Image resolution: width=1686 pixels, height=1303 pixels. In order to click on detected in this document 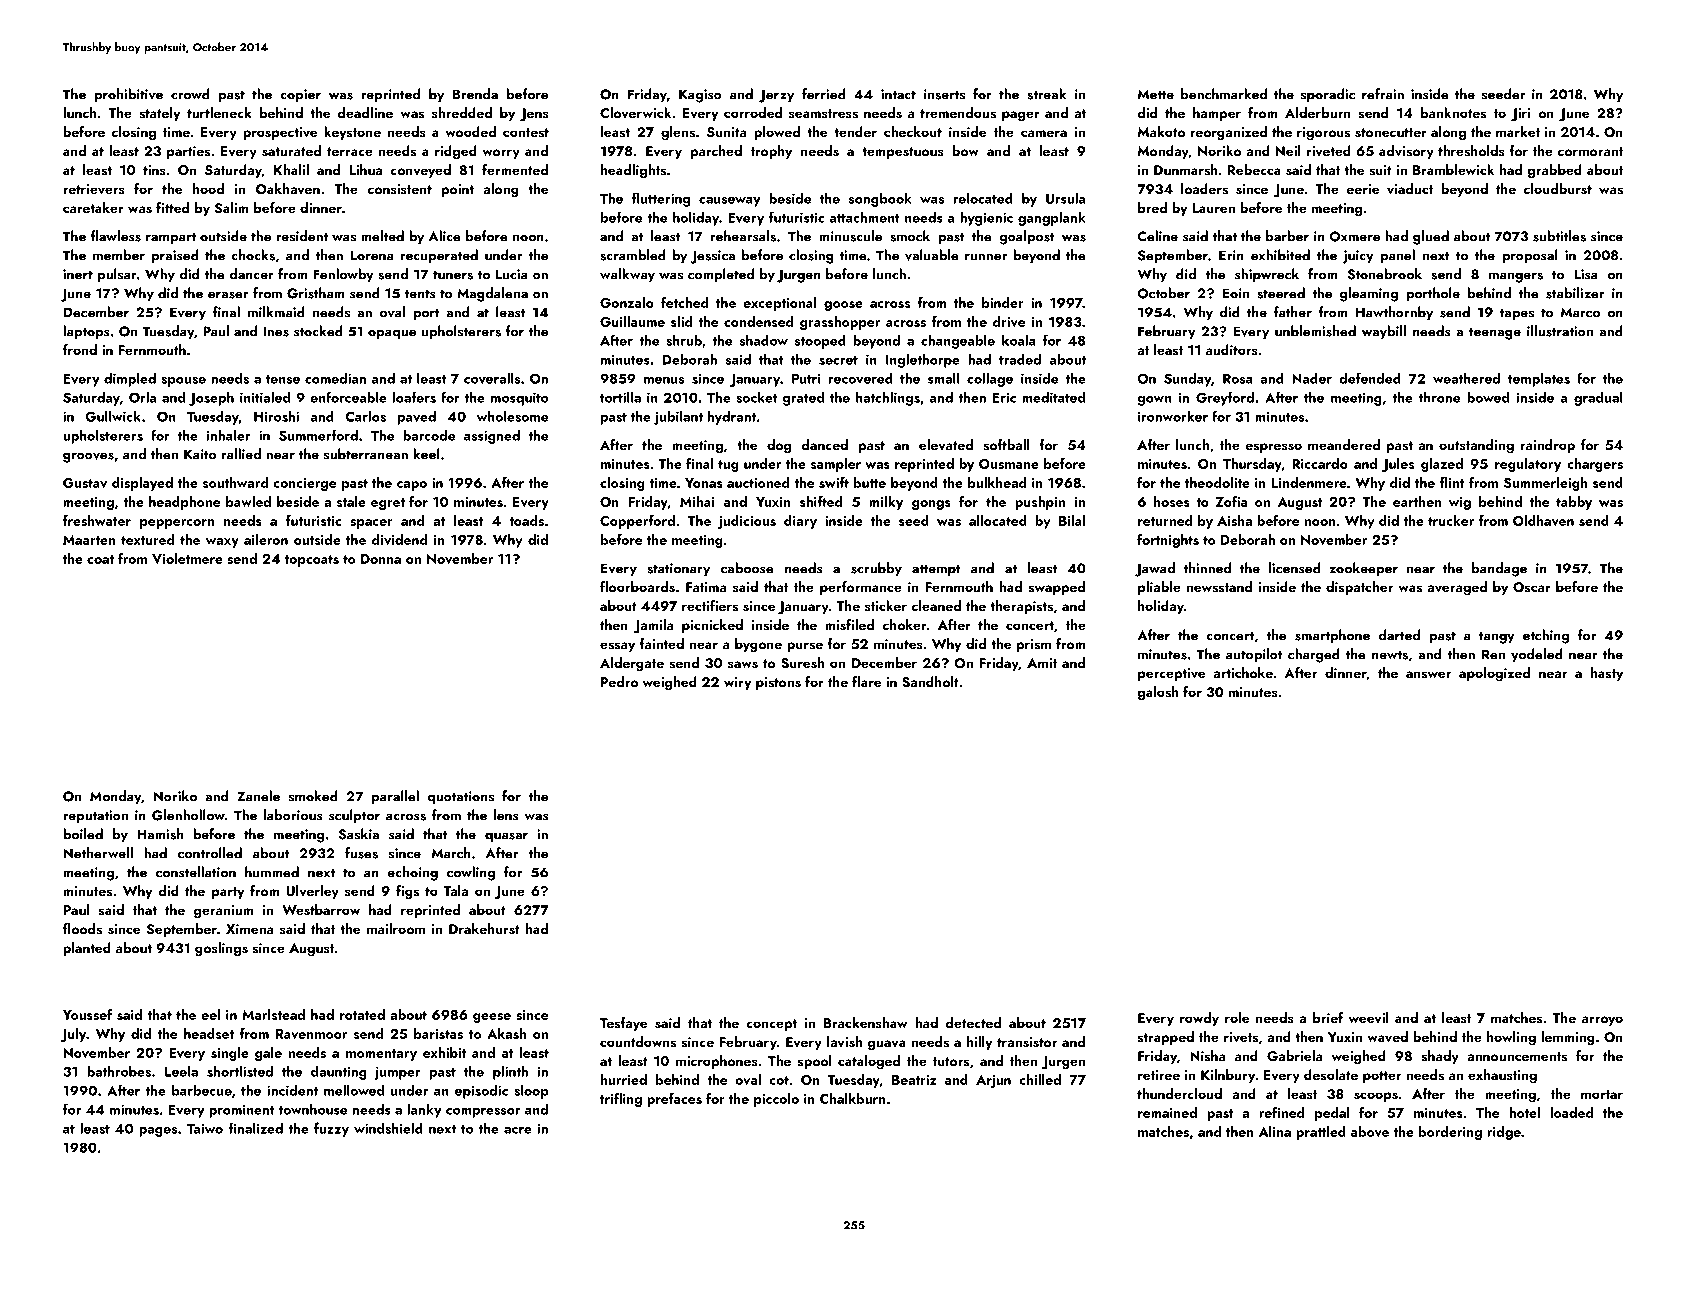, I will do `click(973, 1022)`.
